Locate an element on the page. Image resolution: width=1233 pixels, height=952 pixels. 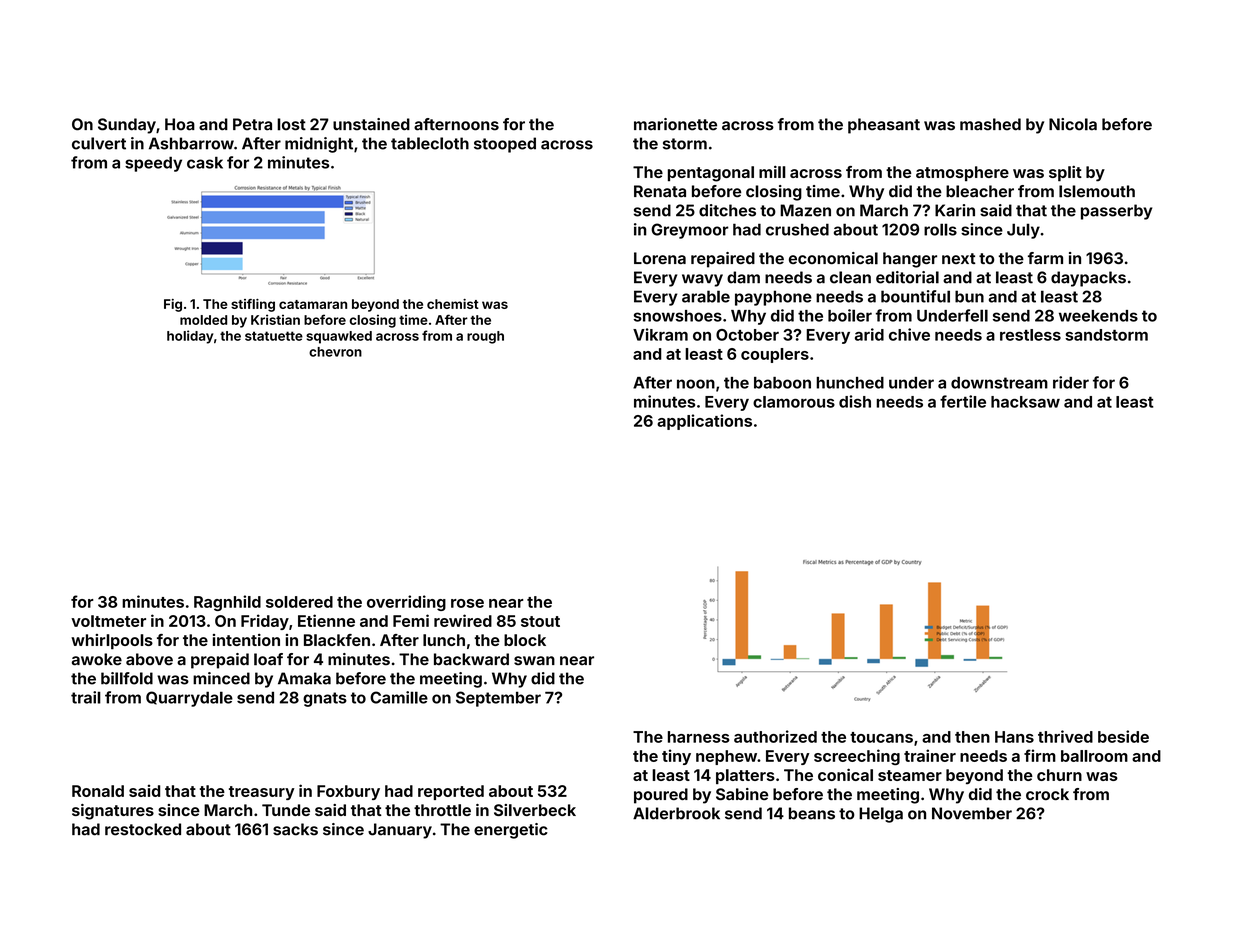
mashed is located at coordinates (990, 124).
